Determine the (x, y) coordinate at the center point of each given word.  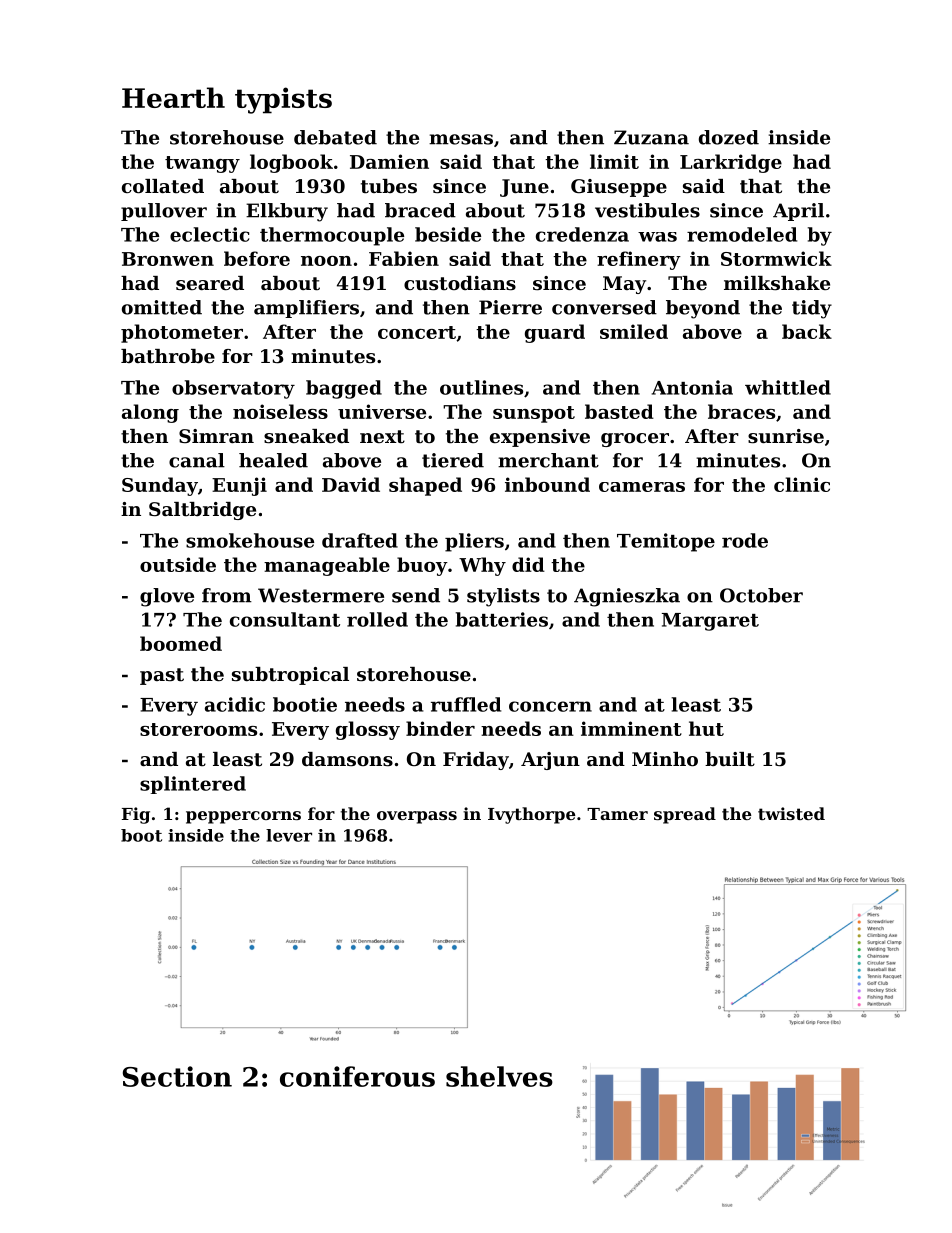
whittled (788, 387)
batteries (502, 619)
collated (163, 186)
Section (177, 1076)
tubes (389, 186)
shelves (499, 1076)
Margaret (710, 622)
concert (417, 332)
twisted (791, 813)
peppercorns (243, 817)
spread (685, 815)
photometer (182, 333)
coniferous (357, 1076)
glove (167, 597)
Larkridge (731, 163)
